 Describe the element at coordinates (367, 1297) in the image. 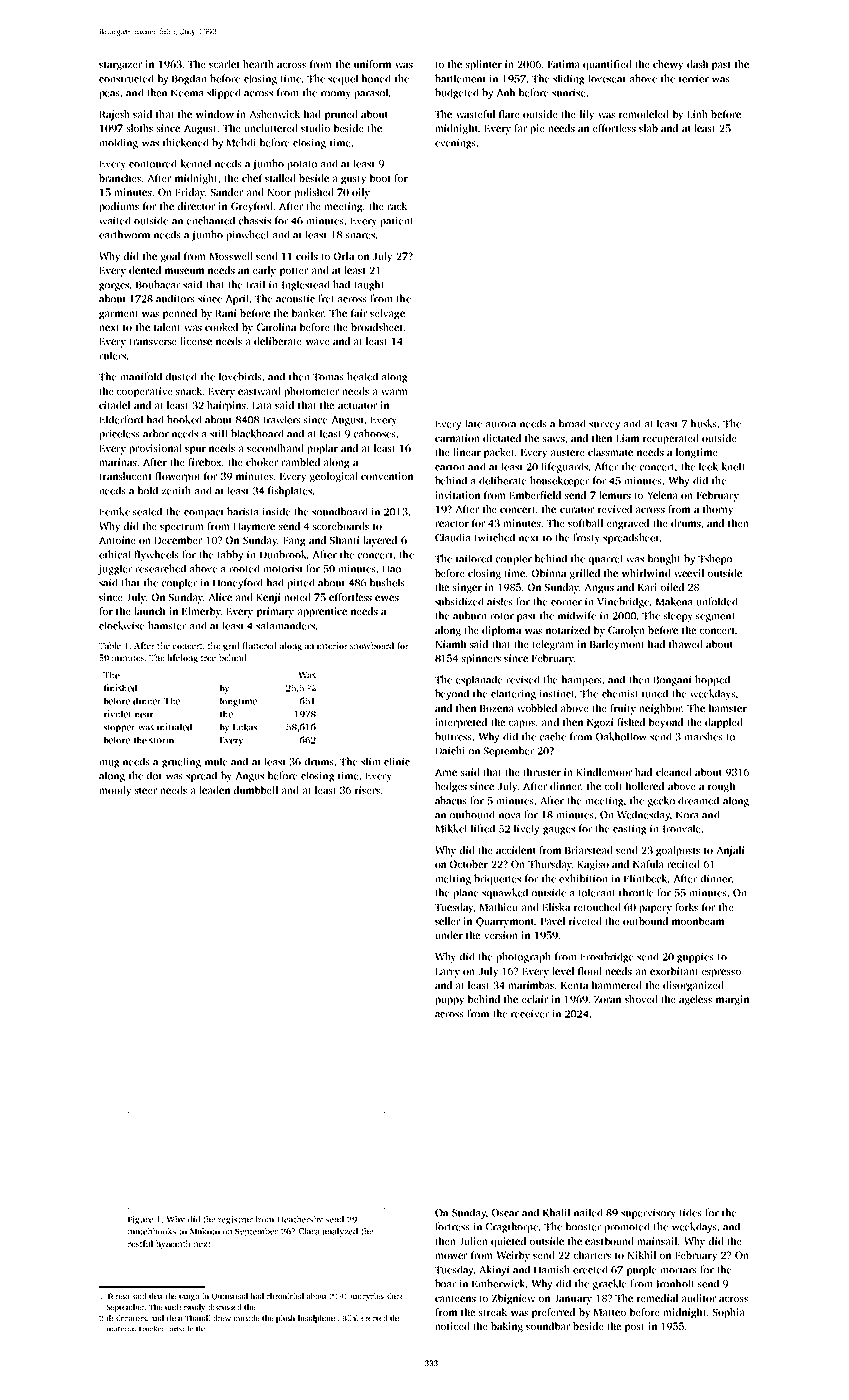

I see `unicycles` at that location.
